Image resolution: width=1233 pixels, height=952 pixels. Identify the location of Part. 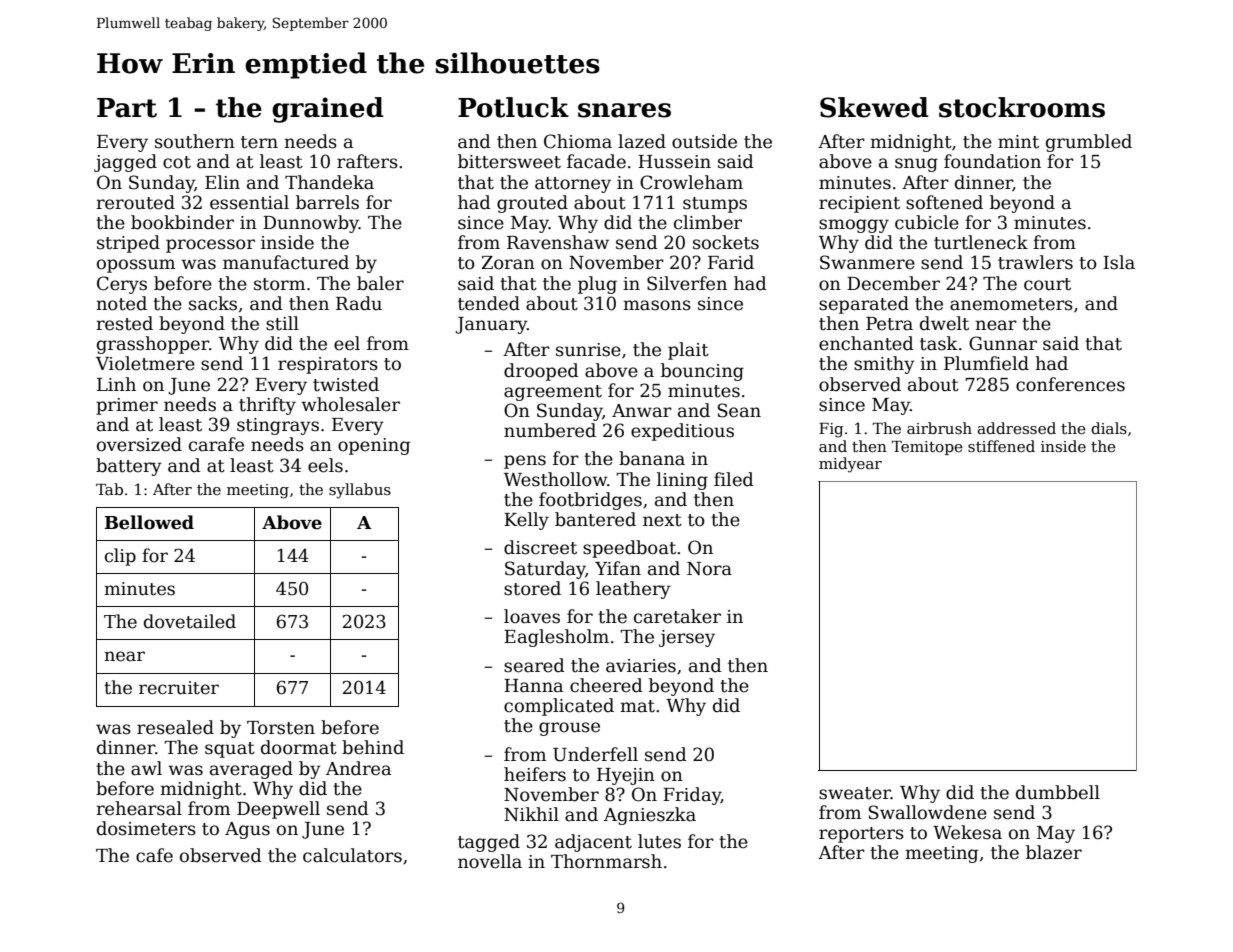
(127, 108).
